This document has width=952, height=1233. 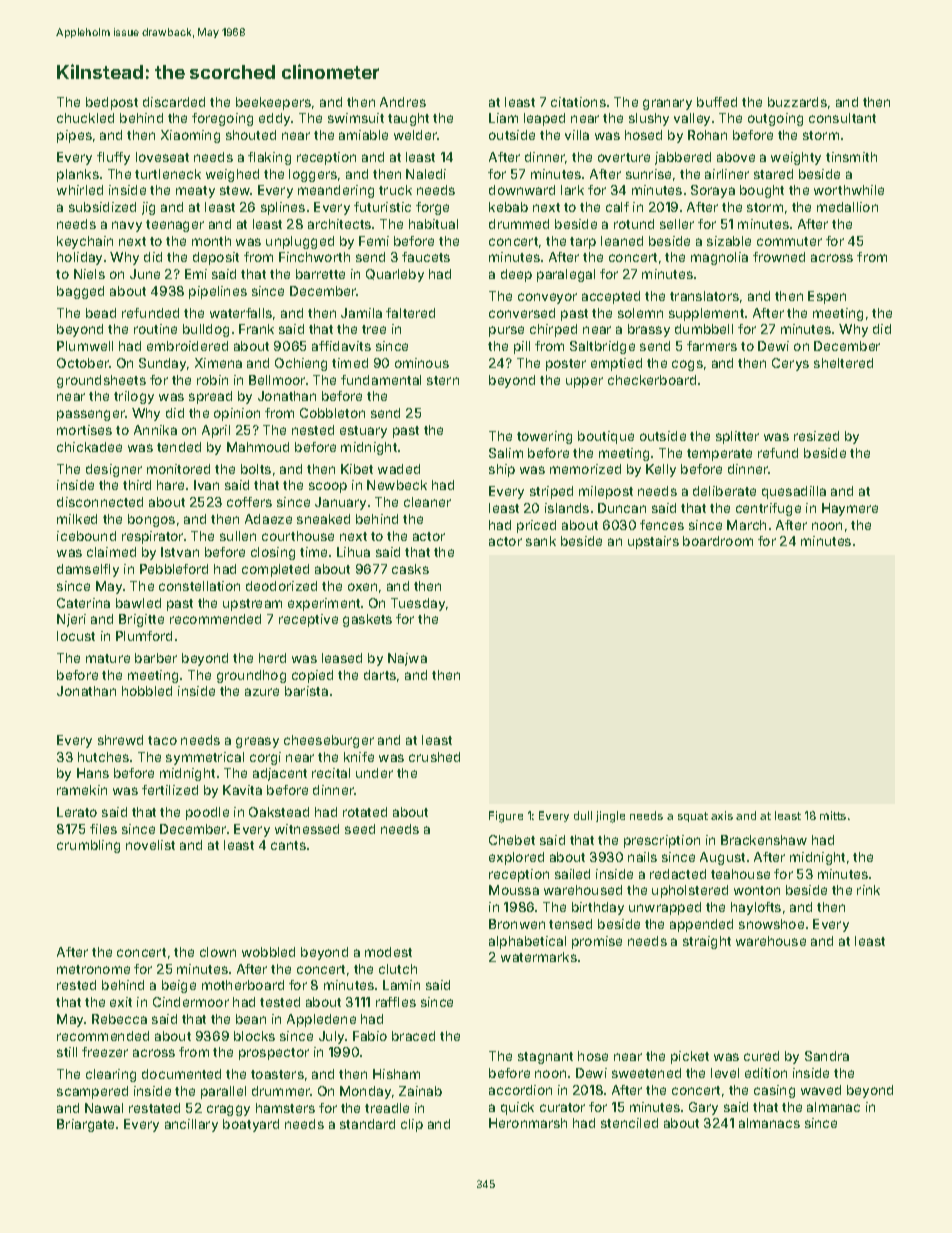 What do you see at coordinates (388, 952) in the document?
I see `modest` at bounding box center [388, 952].
